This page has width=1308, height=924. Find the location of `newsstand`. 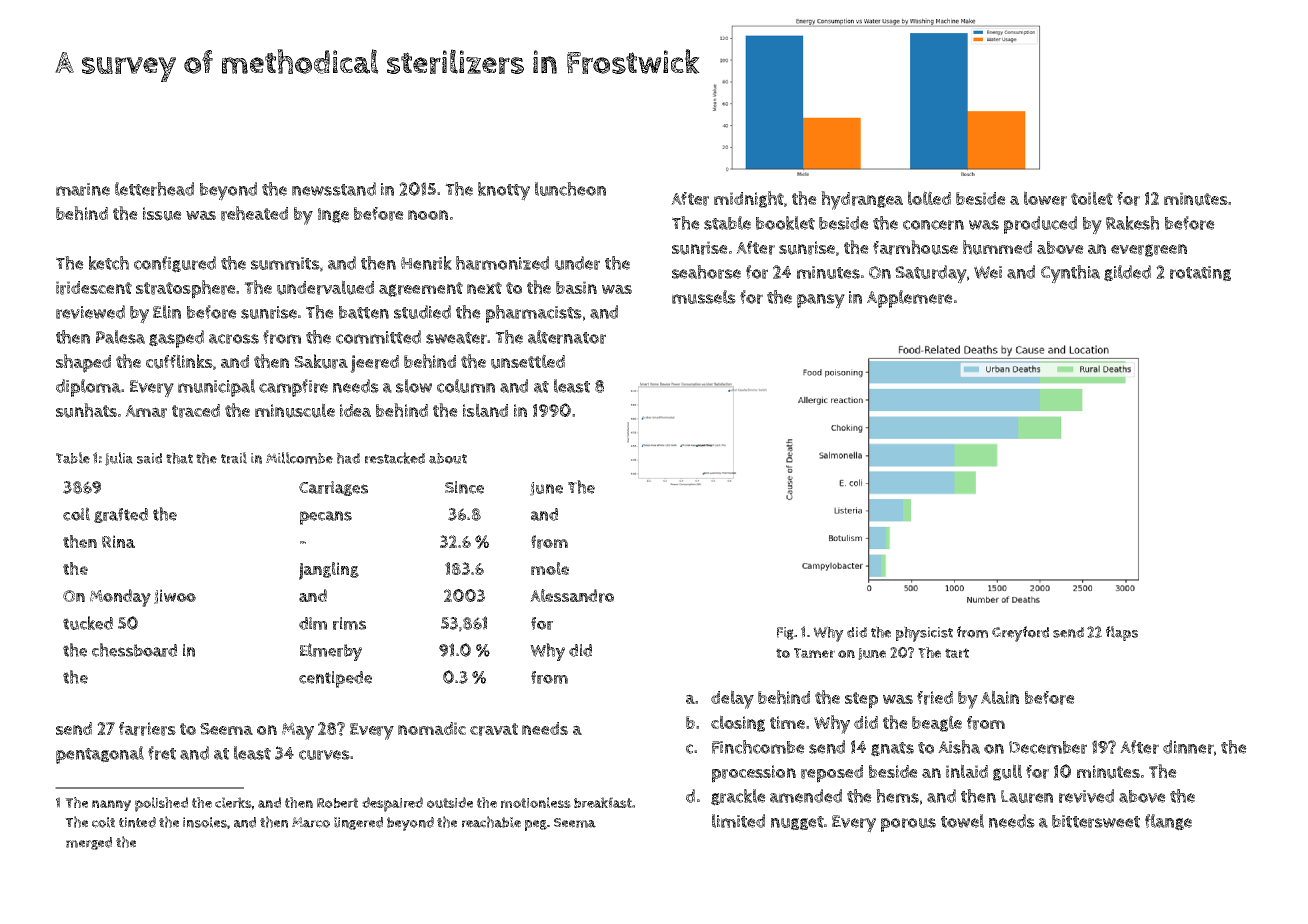

newsstand is located at coordinates (334, 189).
